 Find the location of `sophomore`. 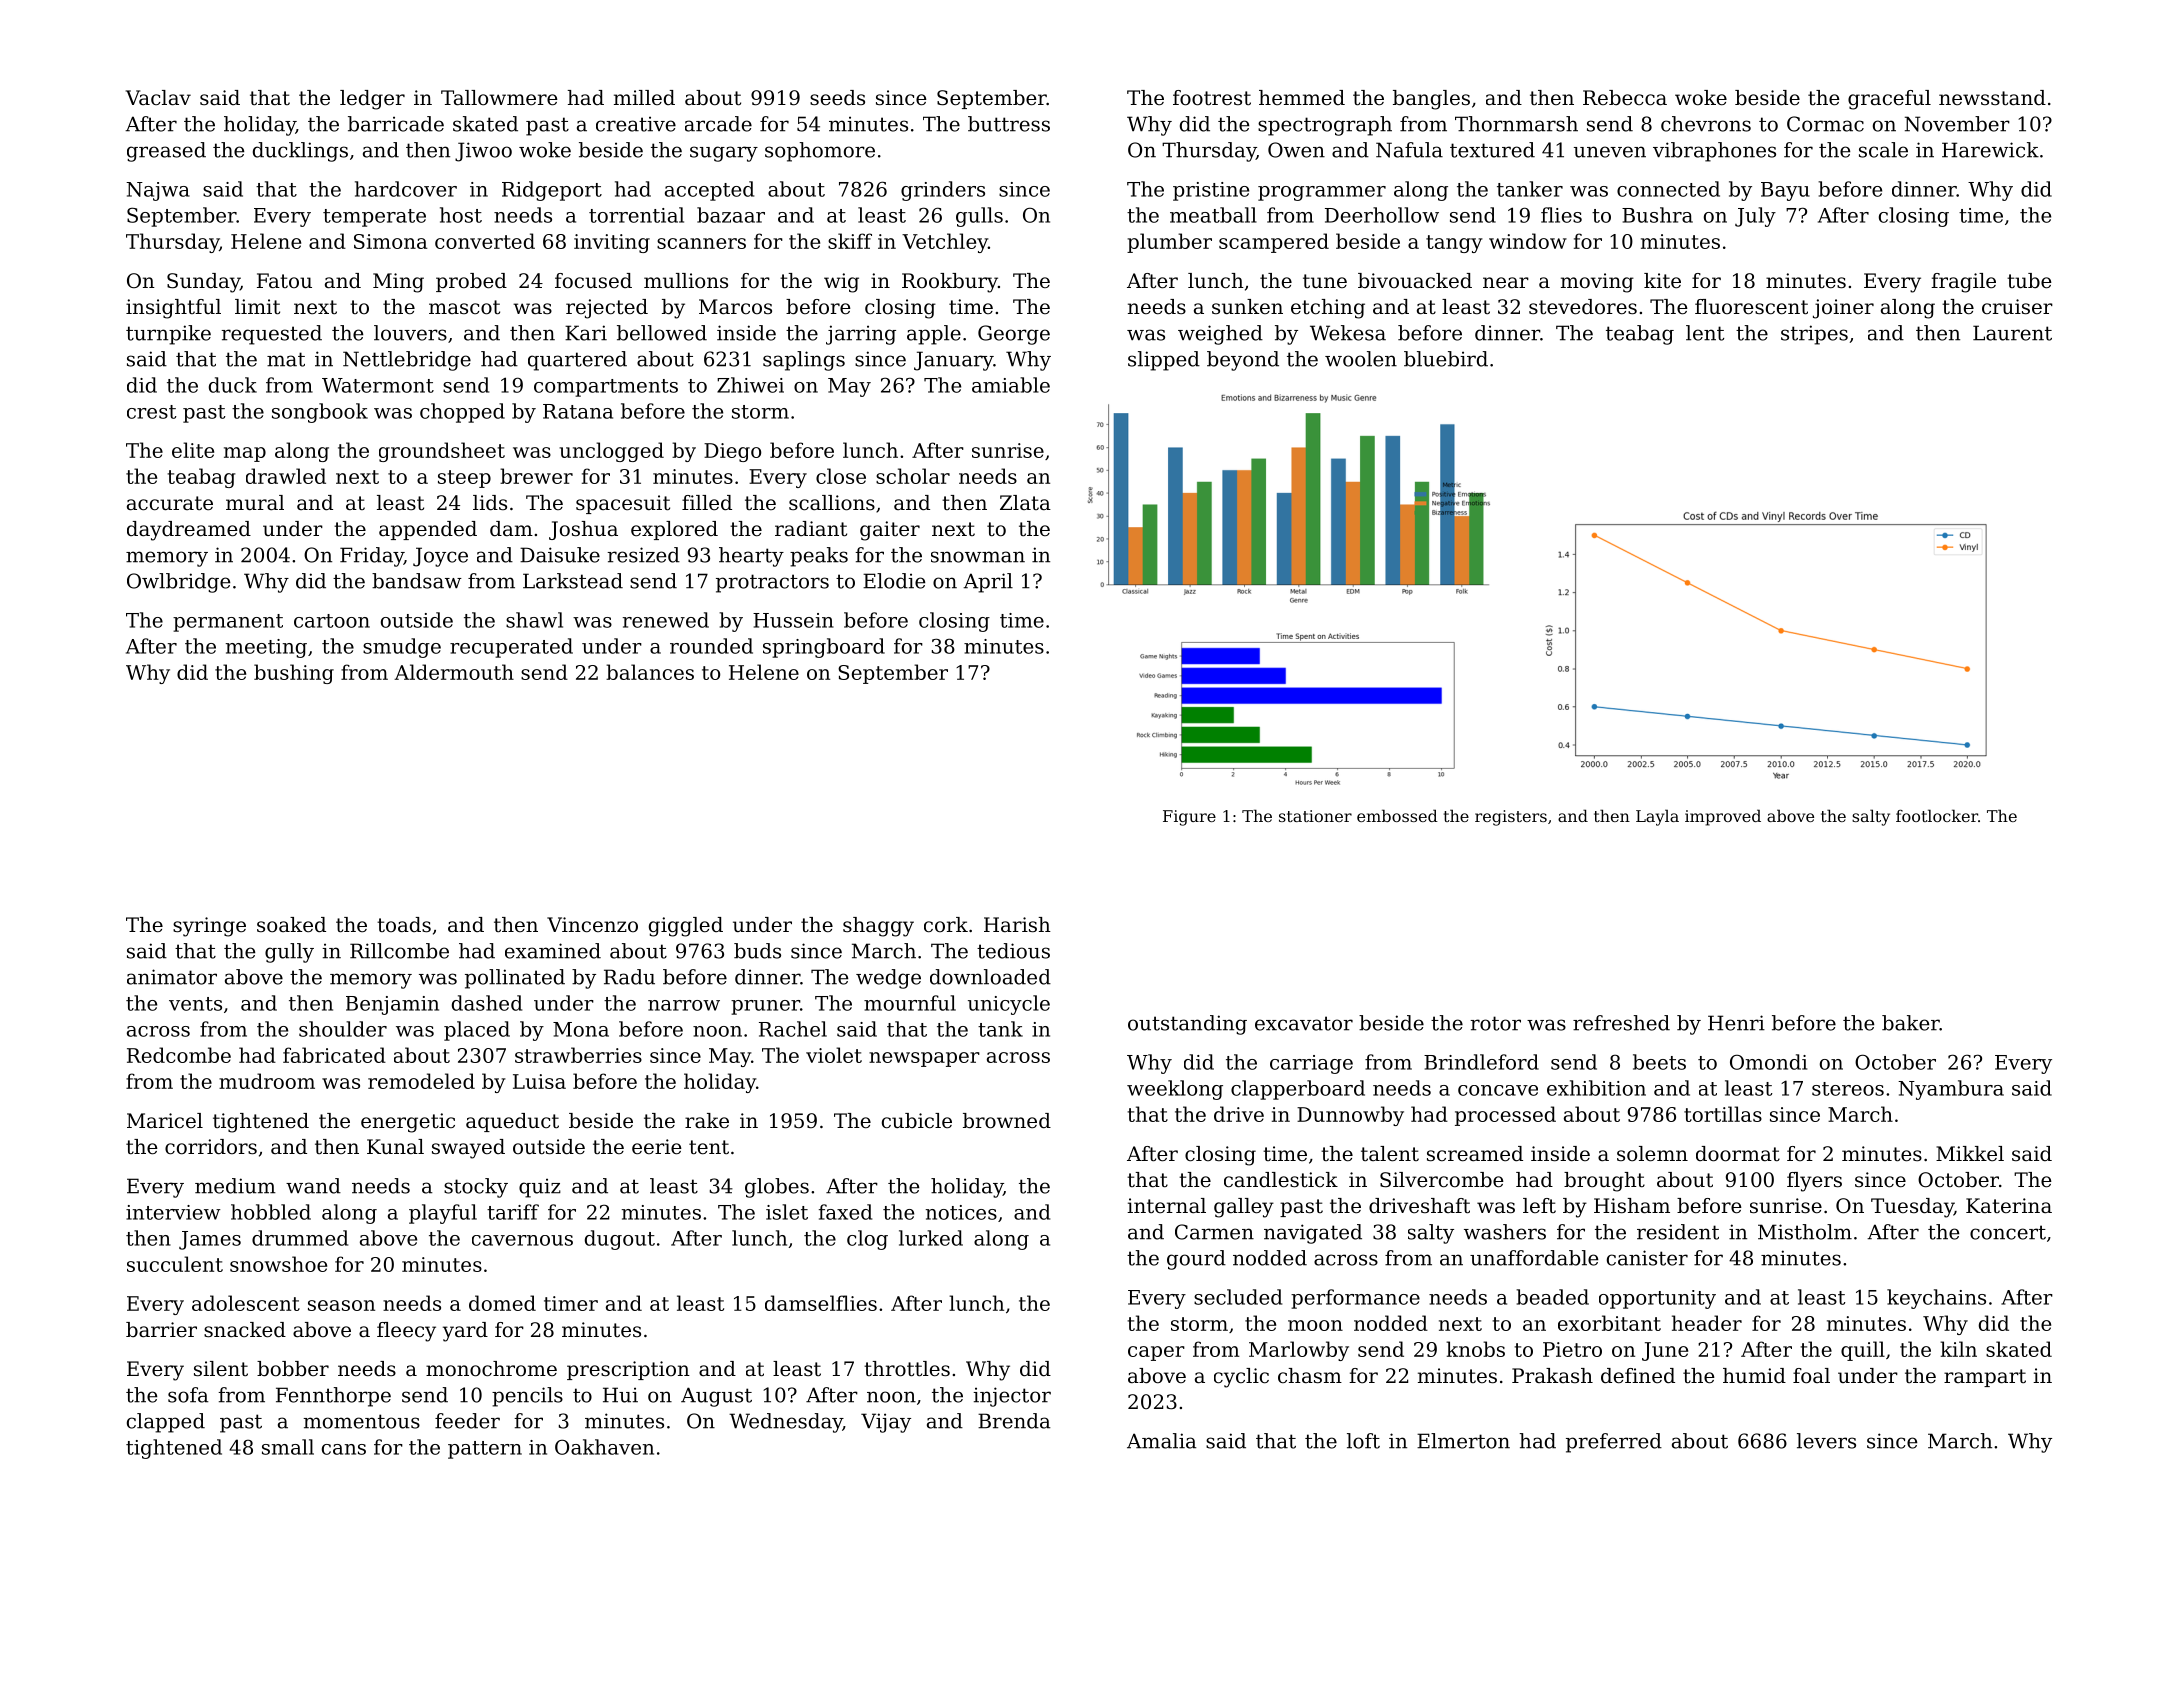

sophomore is located at coordinates (820, 152).
